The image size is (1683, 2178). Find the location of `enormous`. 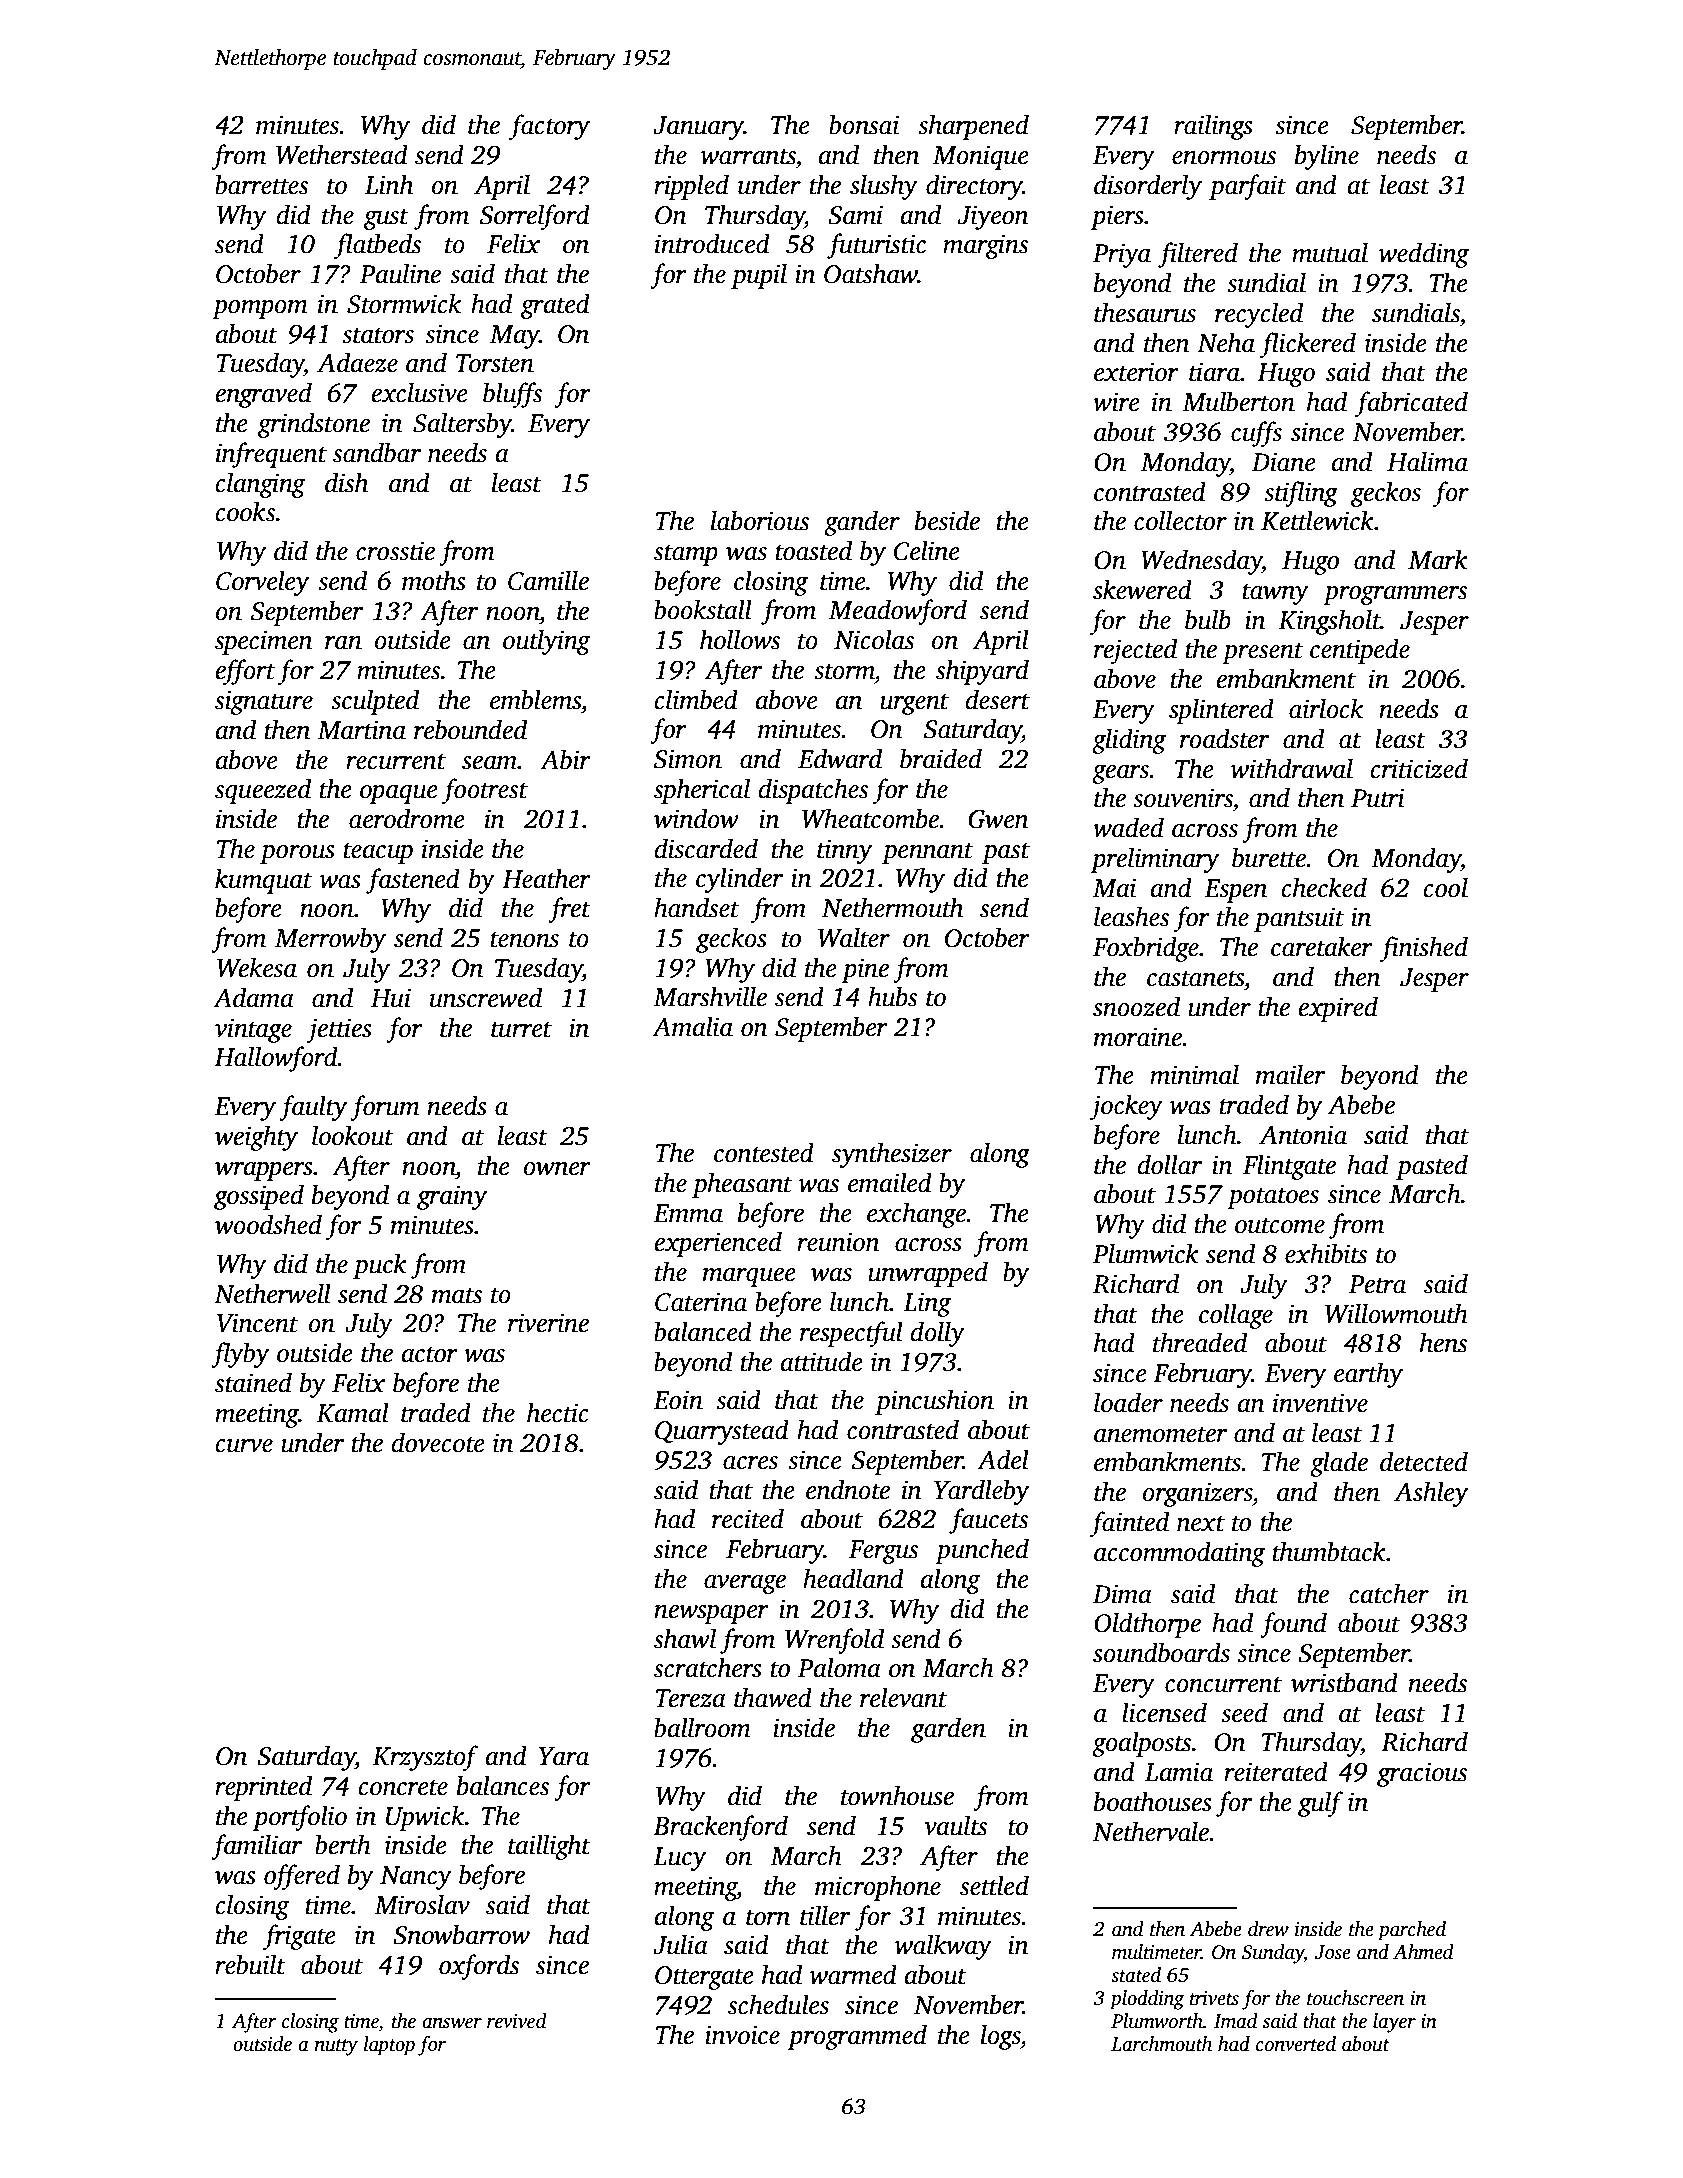

enormous is located at coordinates (1224, 158).
